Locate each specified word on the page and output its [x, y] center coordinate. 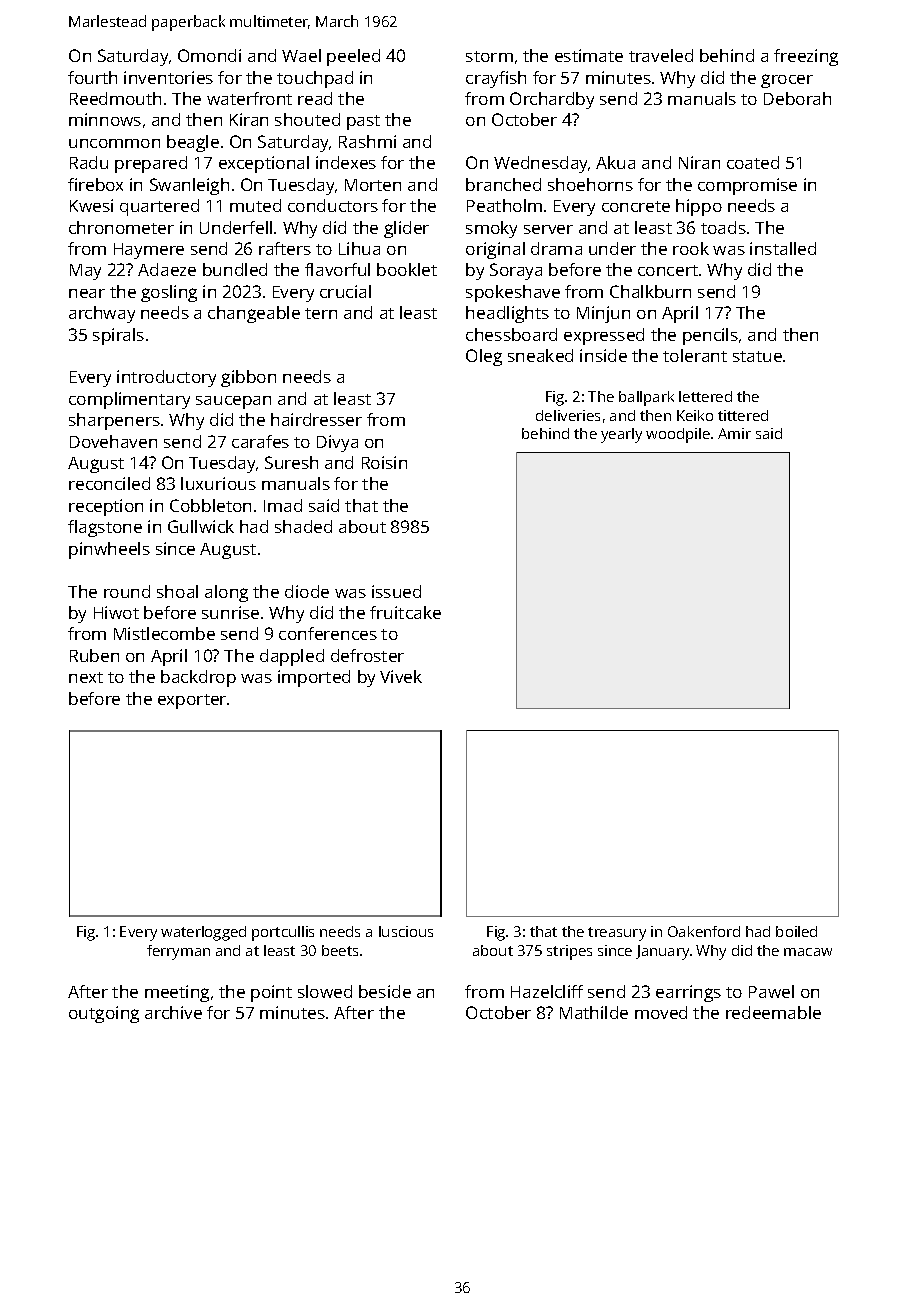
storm [489, 56]
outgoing [104, 1014]
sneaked [540, 355]
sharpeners [114, 421]
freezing [806, 57]
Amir [734, 433]
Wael [301, 55]
